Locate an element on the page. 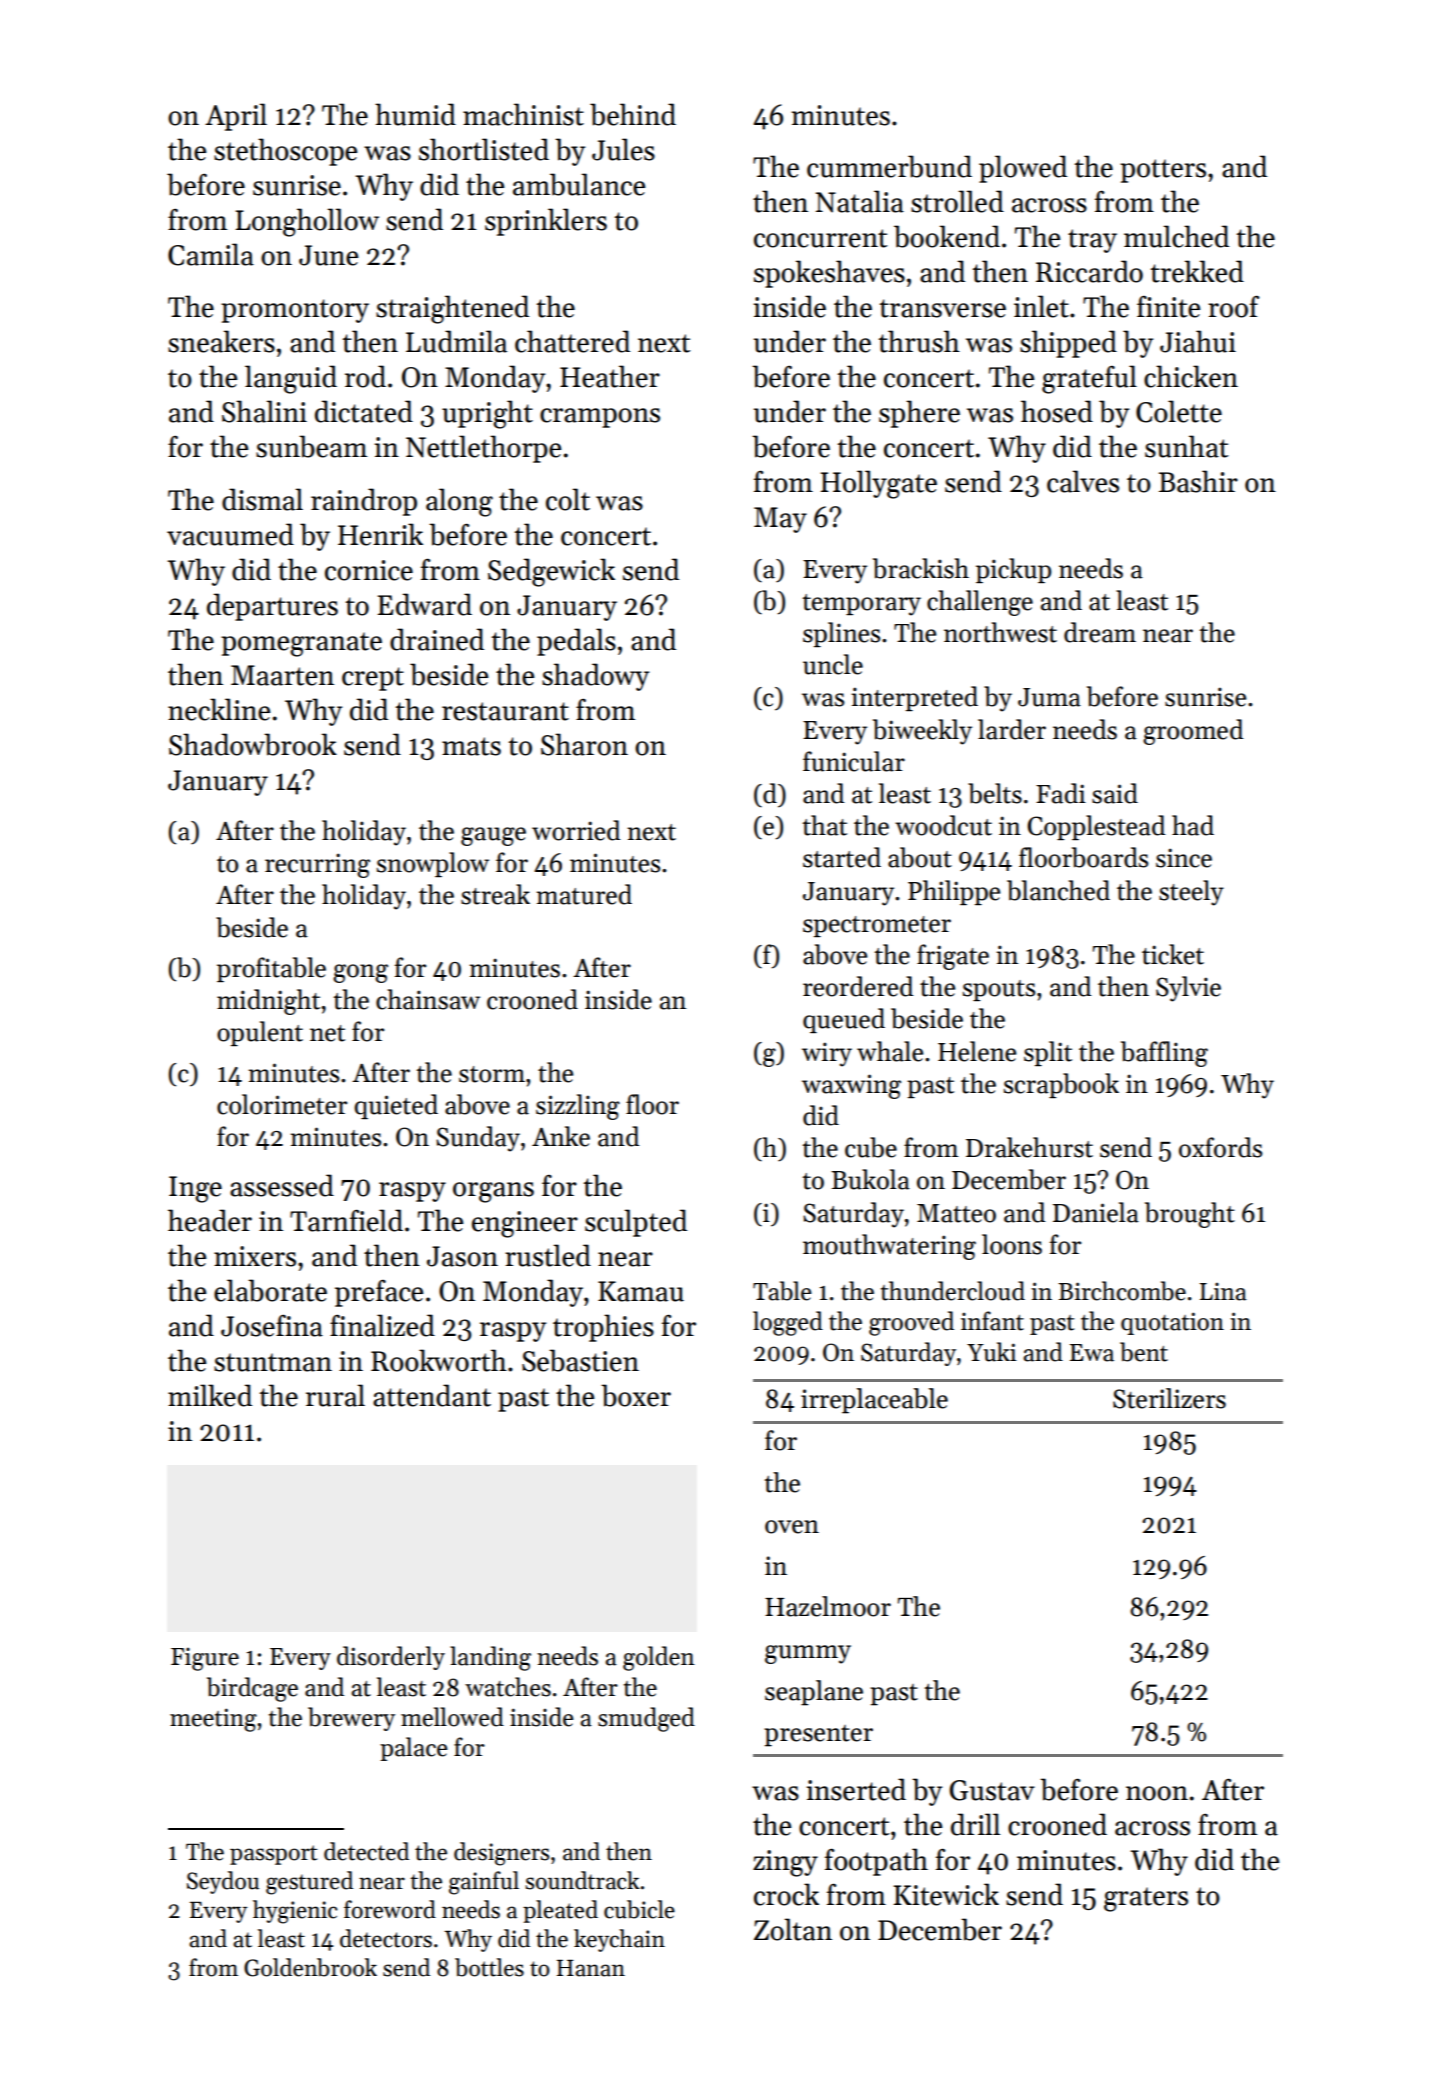  Zoltan is located at coordinates (793, 1929).
